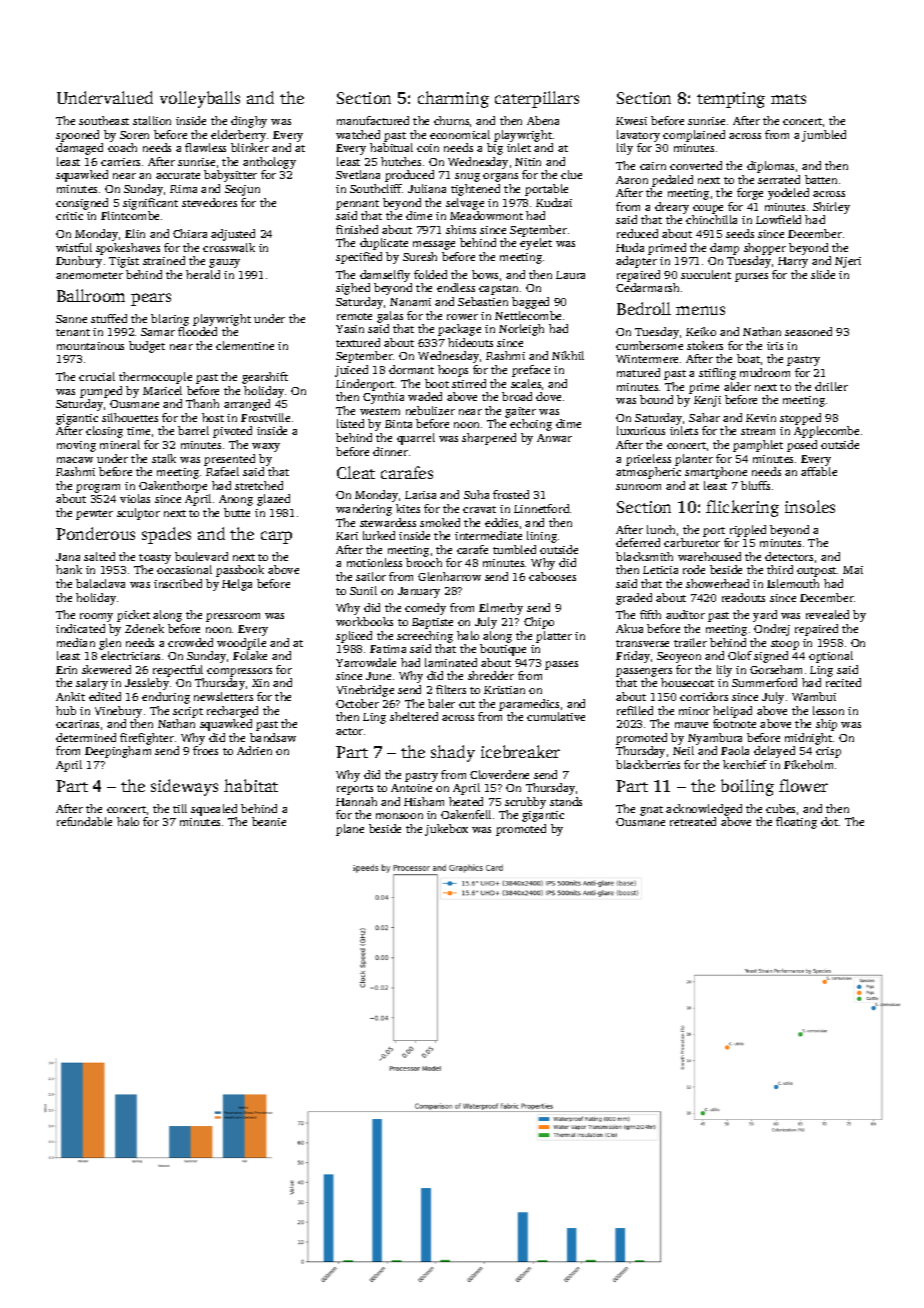 This screenshot has width=924, height=1308. I want to click on Norleigh, so click(521, 330).
